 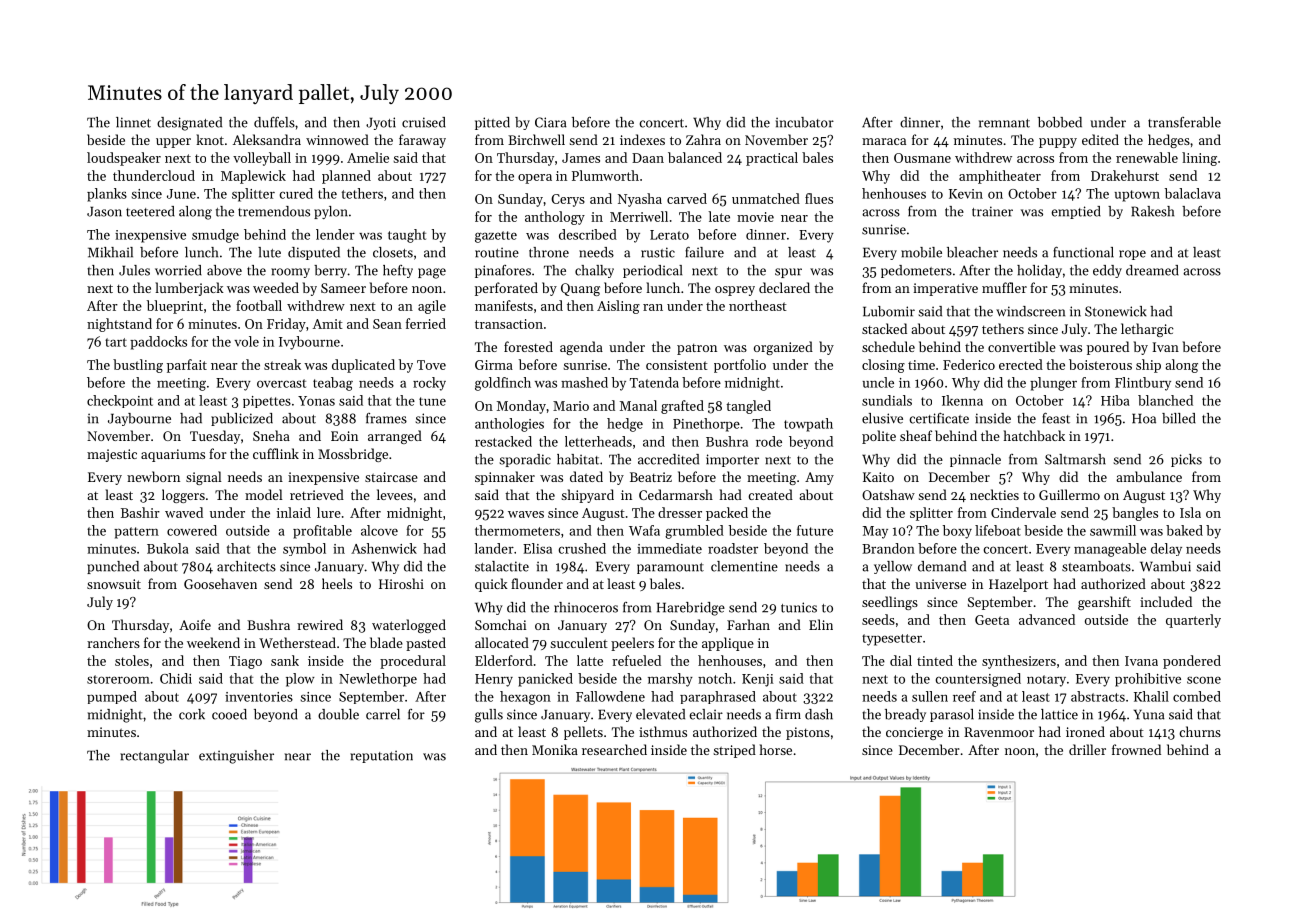 I want to click on roomy, so click(x=290, y=273).
